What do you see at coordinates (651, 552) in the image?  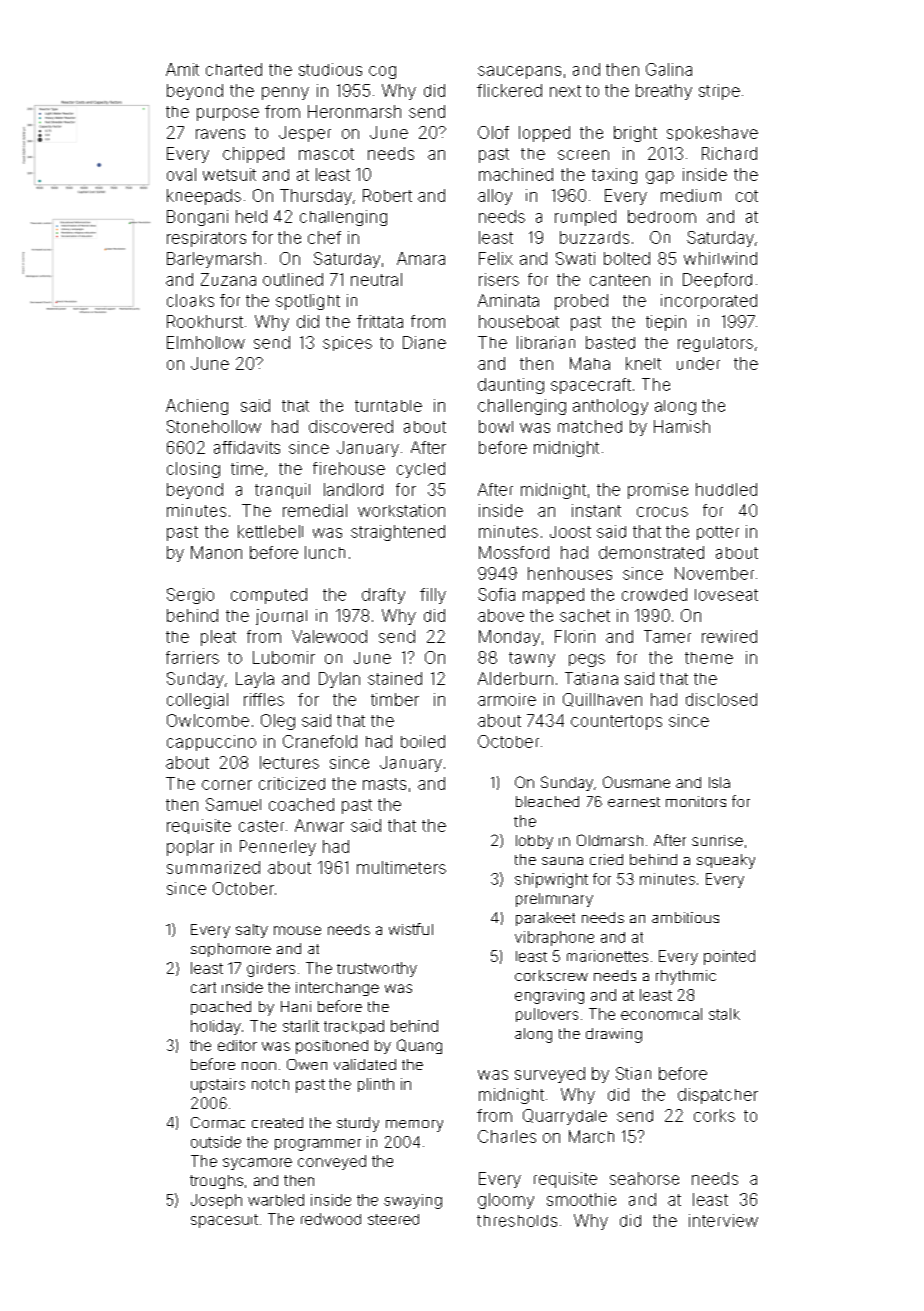 I see `demonstrated` at bounding box center [651, 552].
